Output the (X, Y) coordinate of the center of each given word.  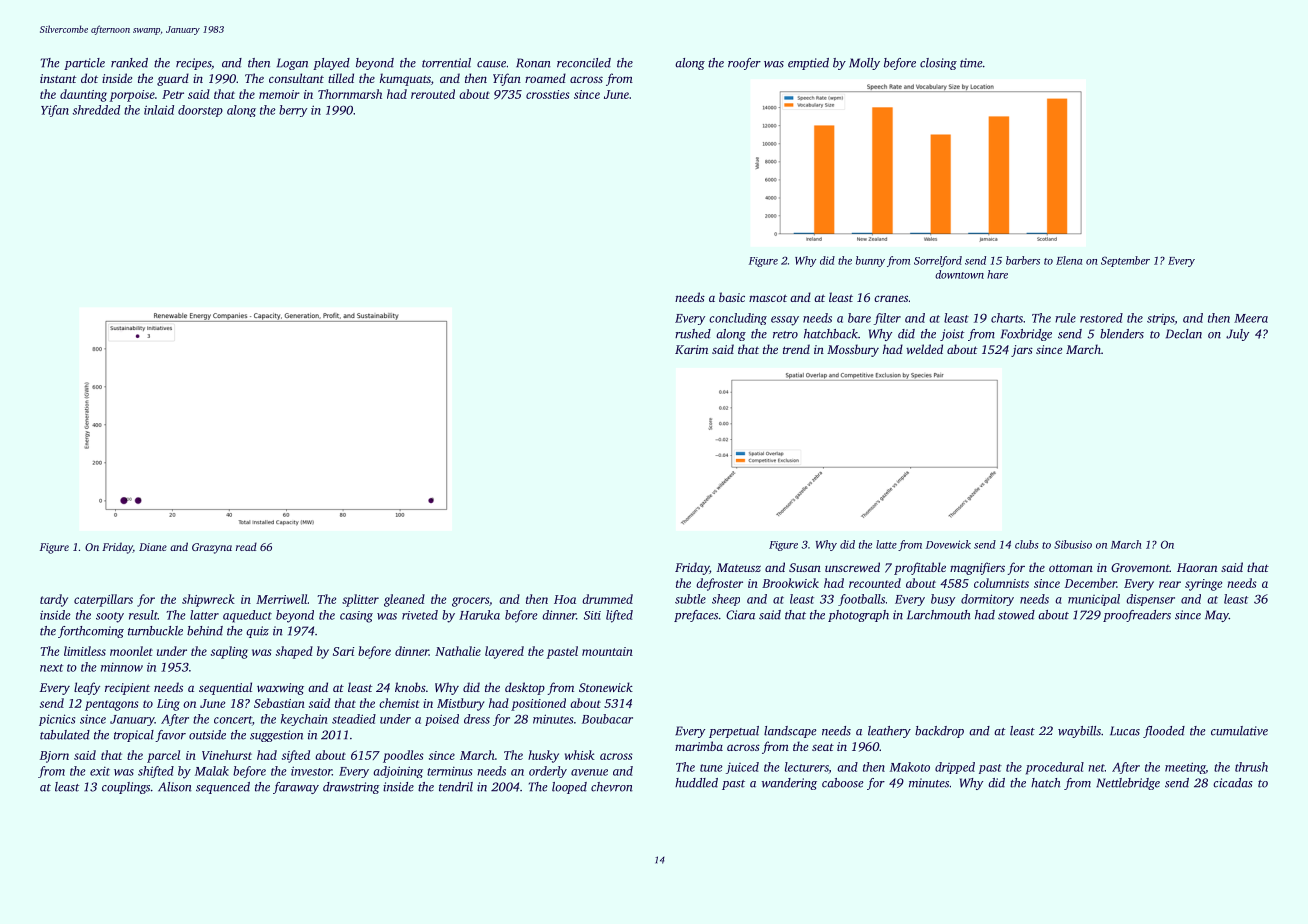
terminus (449, 771)
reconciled (584, 63)
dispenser (1150, 600)
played (331, 64)
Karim (691, 349)
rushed (693, 334)
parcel (163, 756)
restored (1101, 318)
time (971, 63)
